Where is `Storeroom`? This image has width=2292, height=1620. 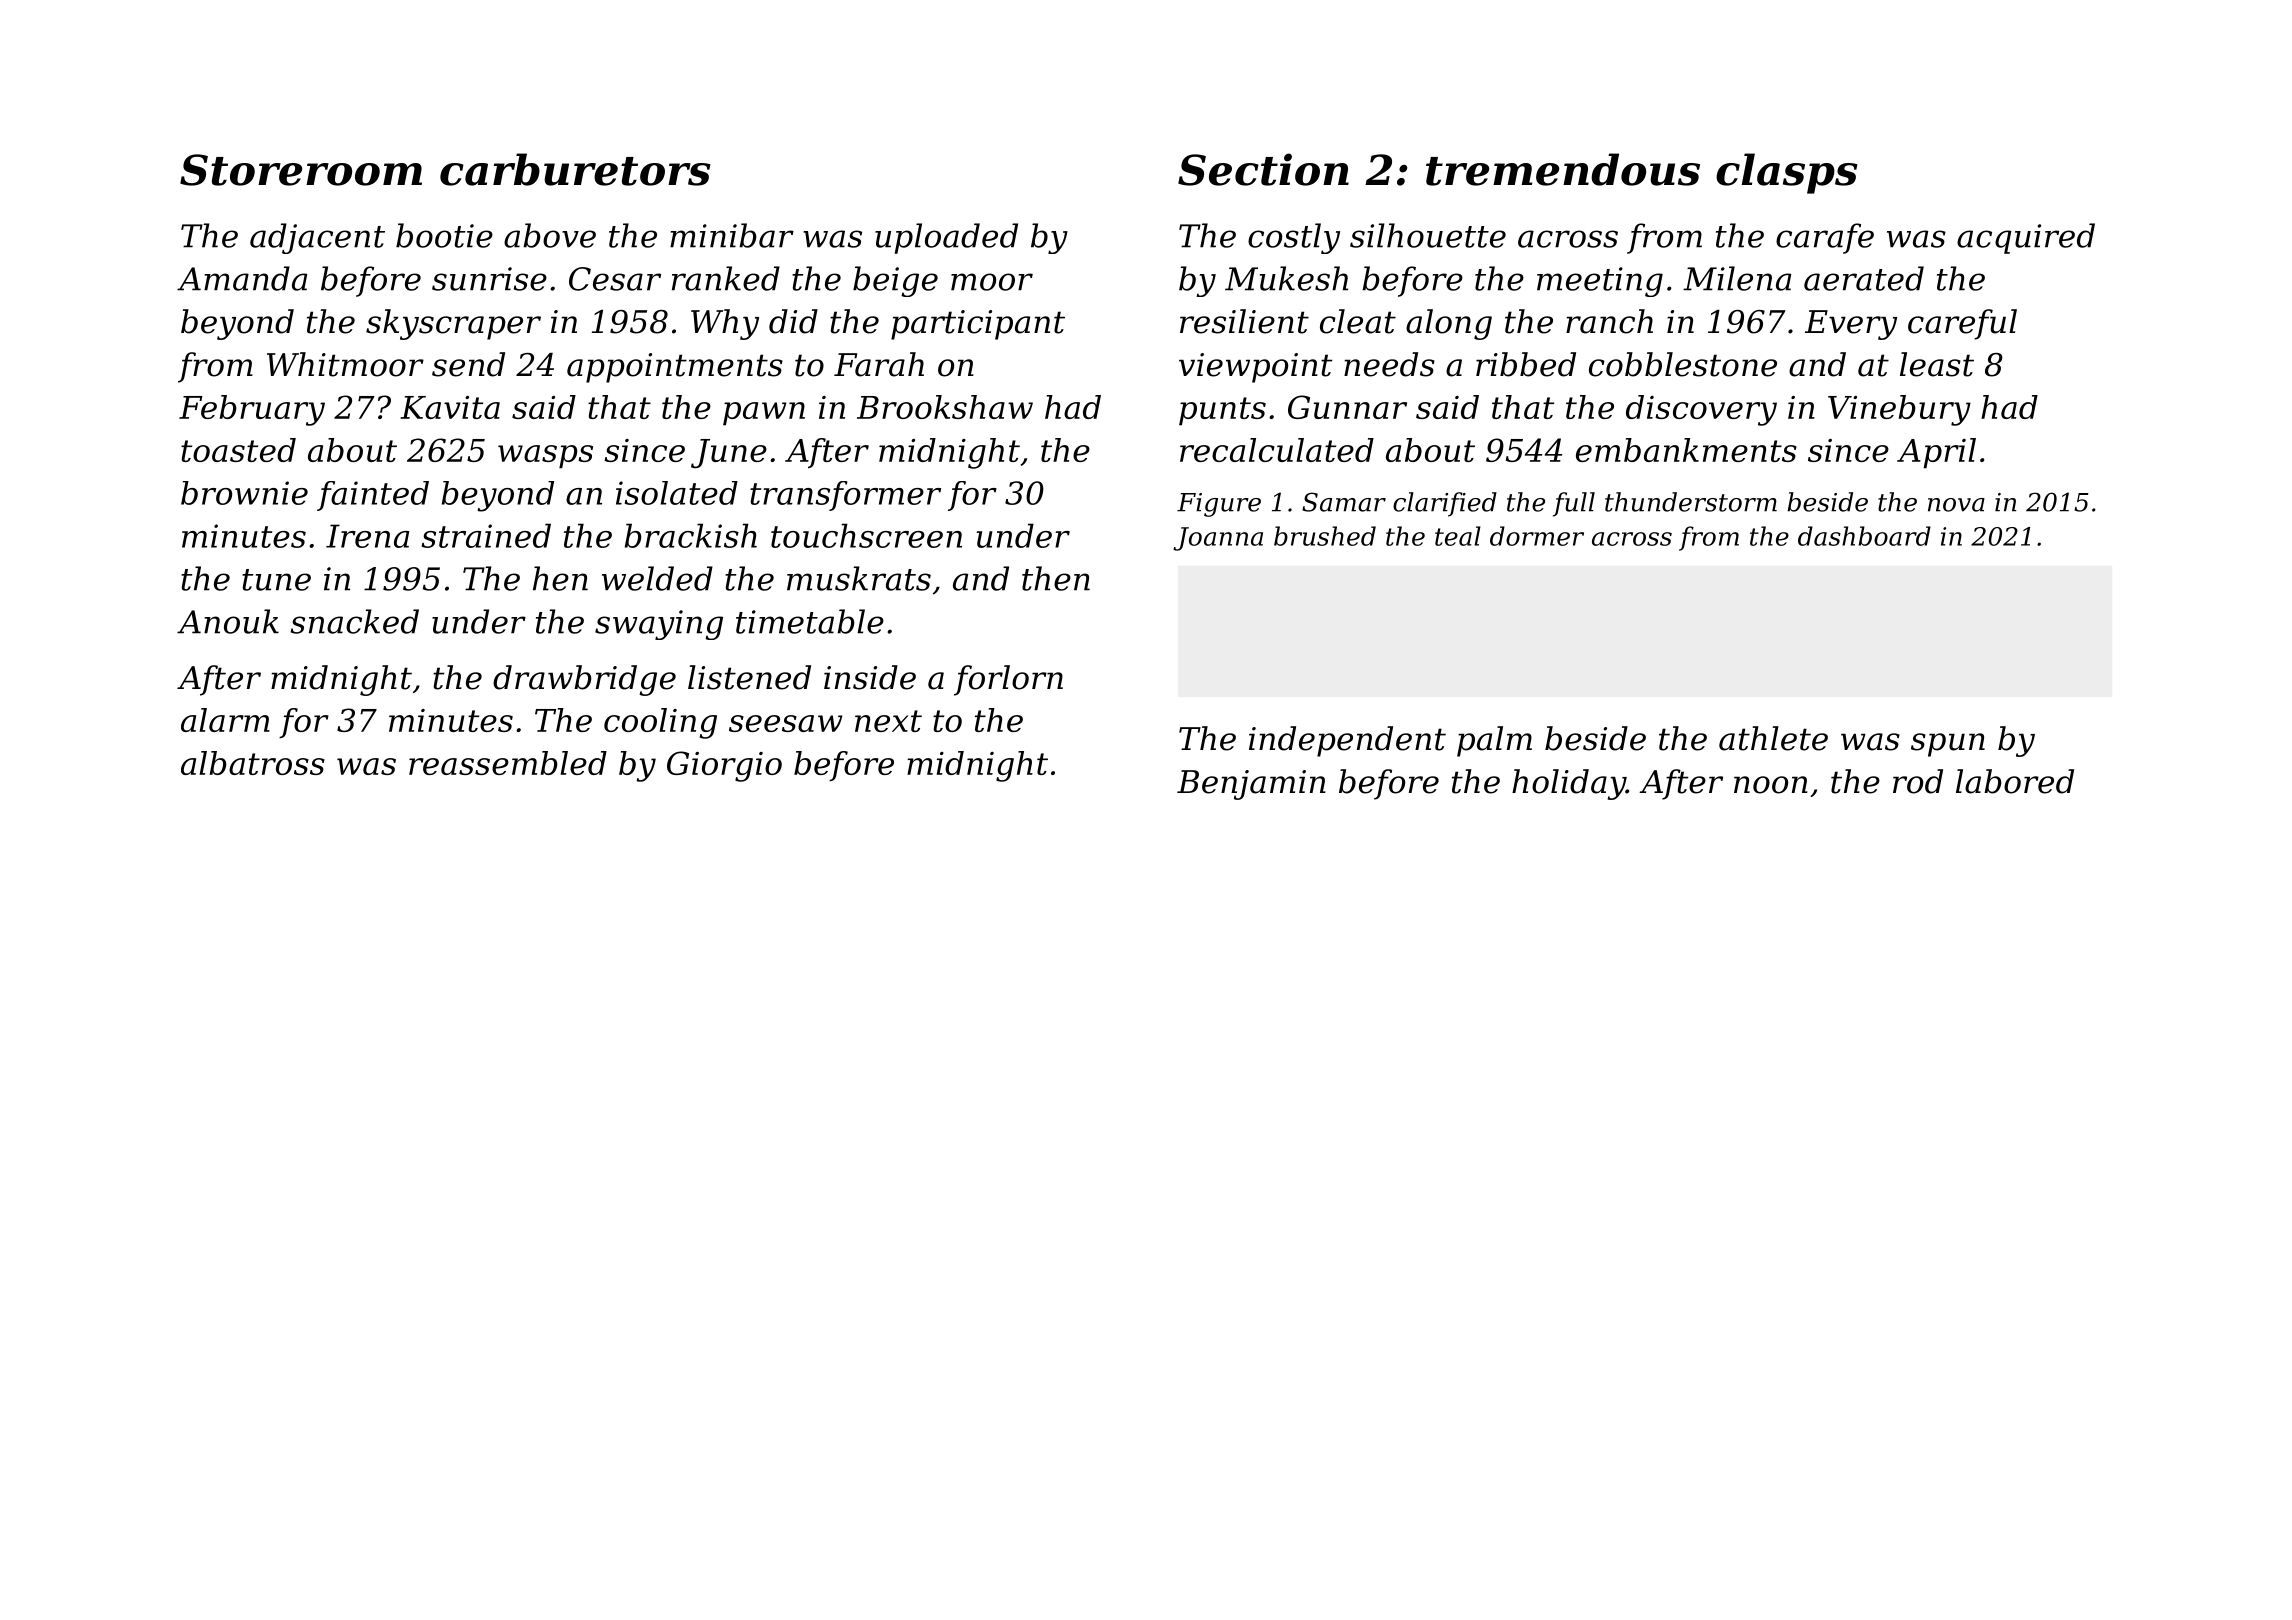 Storeroom is located at coordinates (301, 170).
